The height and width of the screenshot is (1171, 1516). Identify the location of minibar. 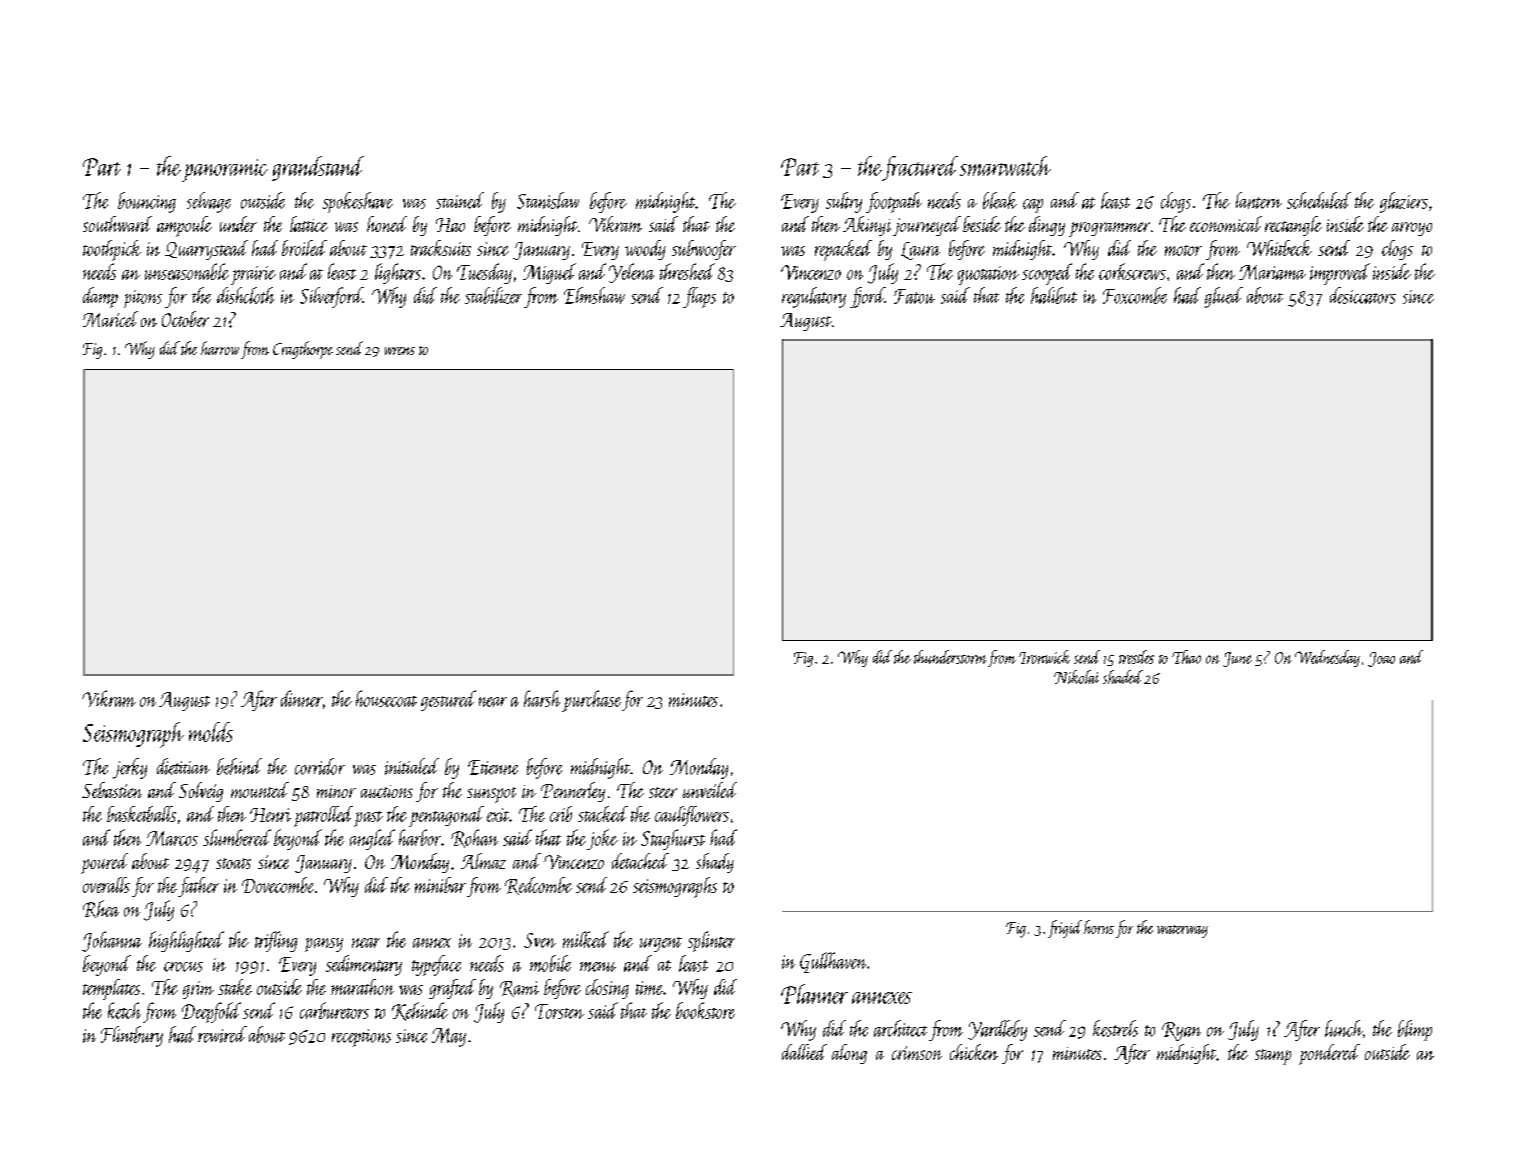
(440, 885).
